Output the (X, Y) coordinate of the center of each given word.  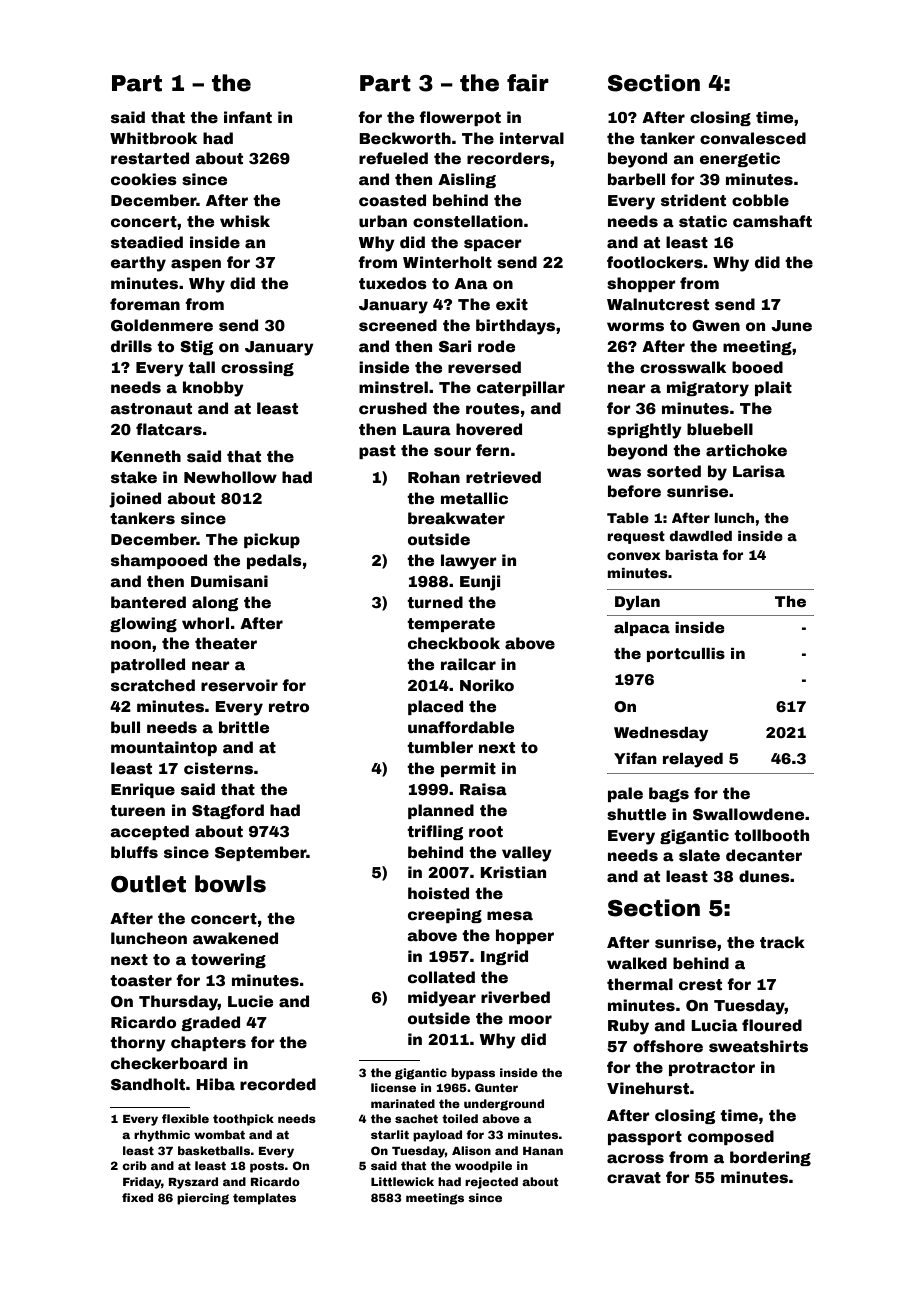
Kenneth (146, 456)
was (624, 473)
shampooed (159, 561)
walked (637, 963)
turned (435, 602)
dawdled (700, 536)
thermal (640, 984)
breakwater (456, 518)
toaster (141, 981)
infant (248, 117)
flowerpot (460, 118)
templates (264, 1199)
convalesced (753, 138)
